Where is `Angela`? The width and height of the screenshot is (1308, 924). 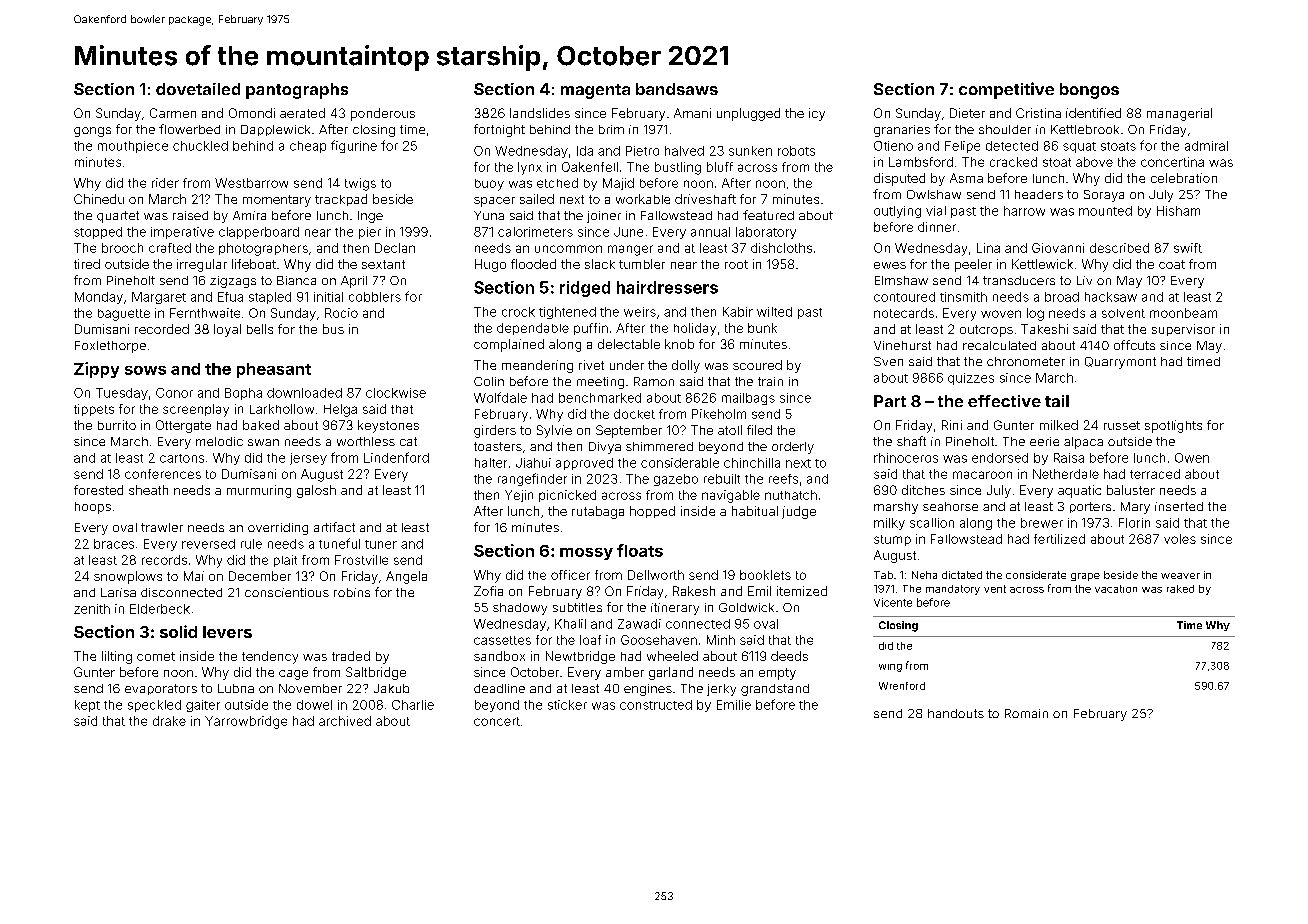
Angela is located at coordinates (406, 577).
